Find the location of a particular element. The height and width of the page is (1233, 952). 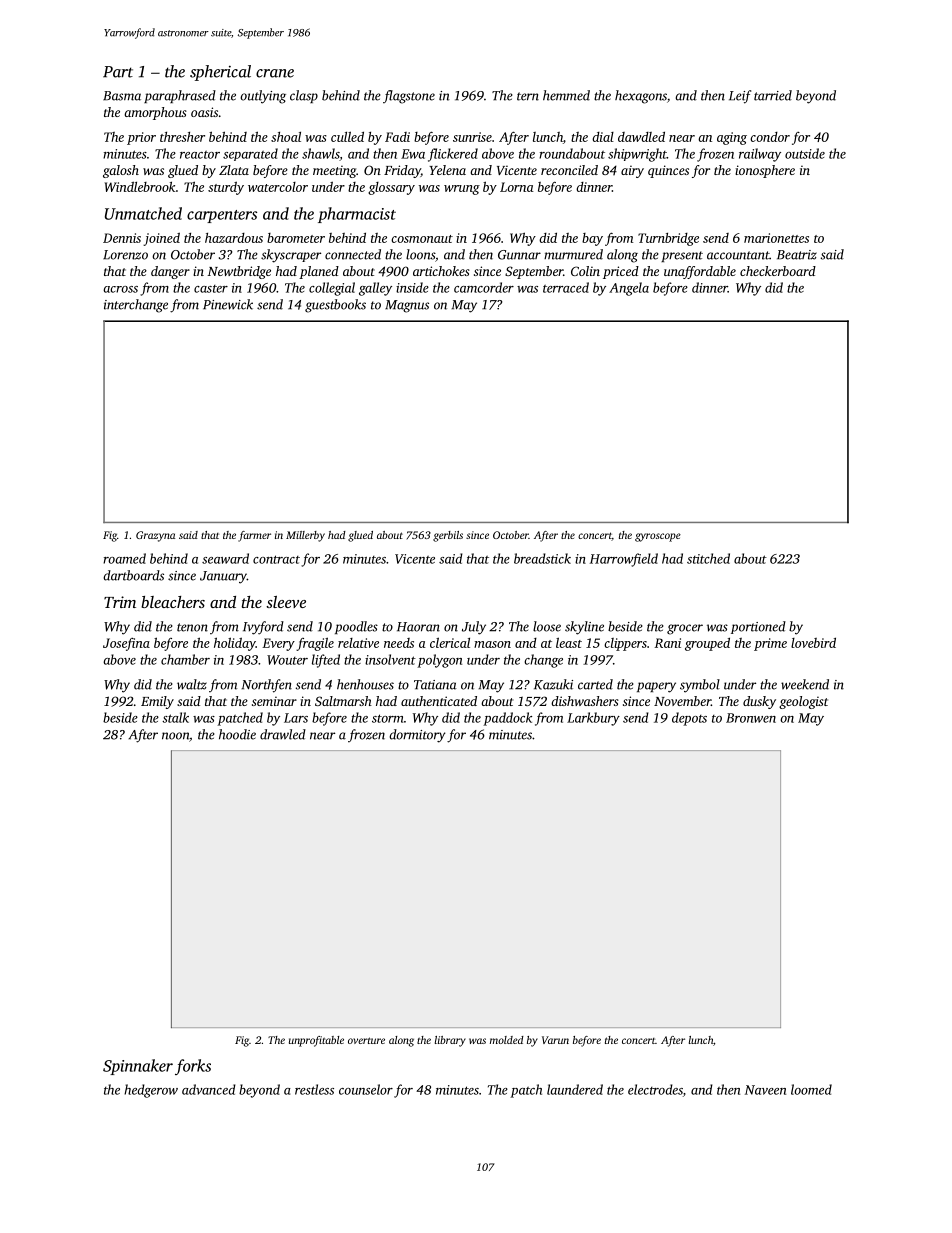

unprofitable is located at coordinates (316, 1041).
